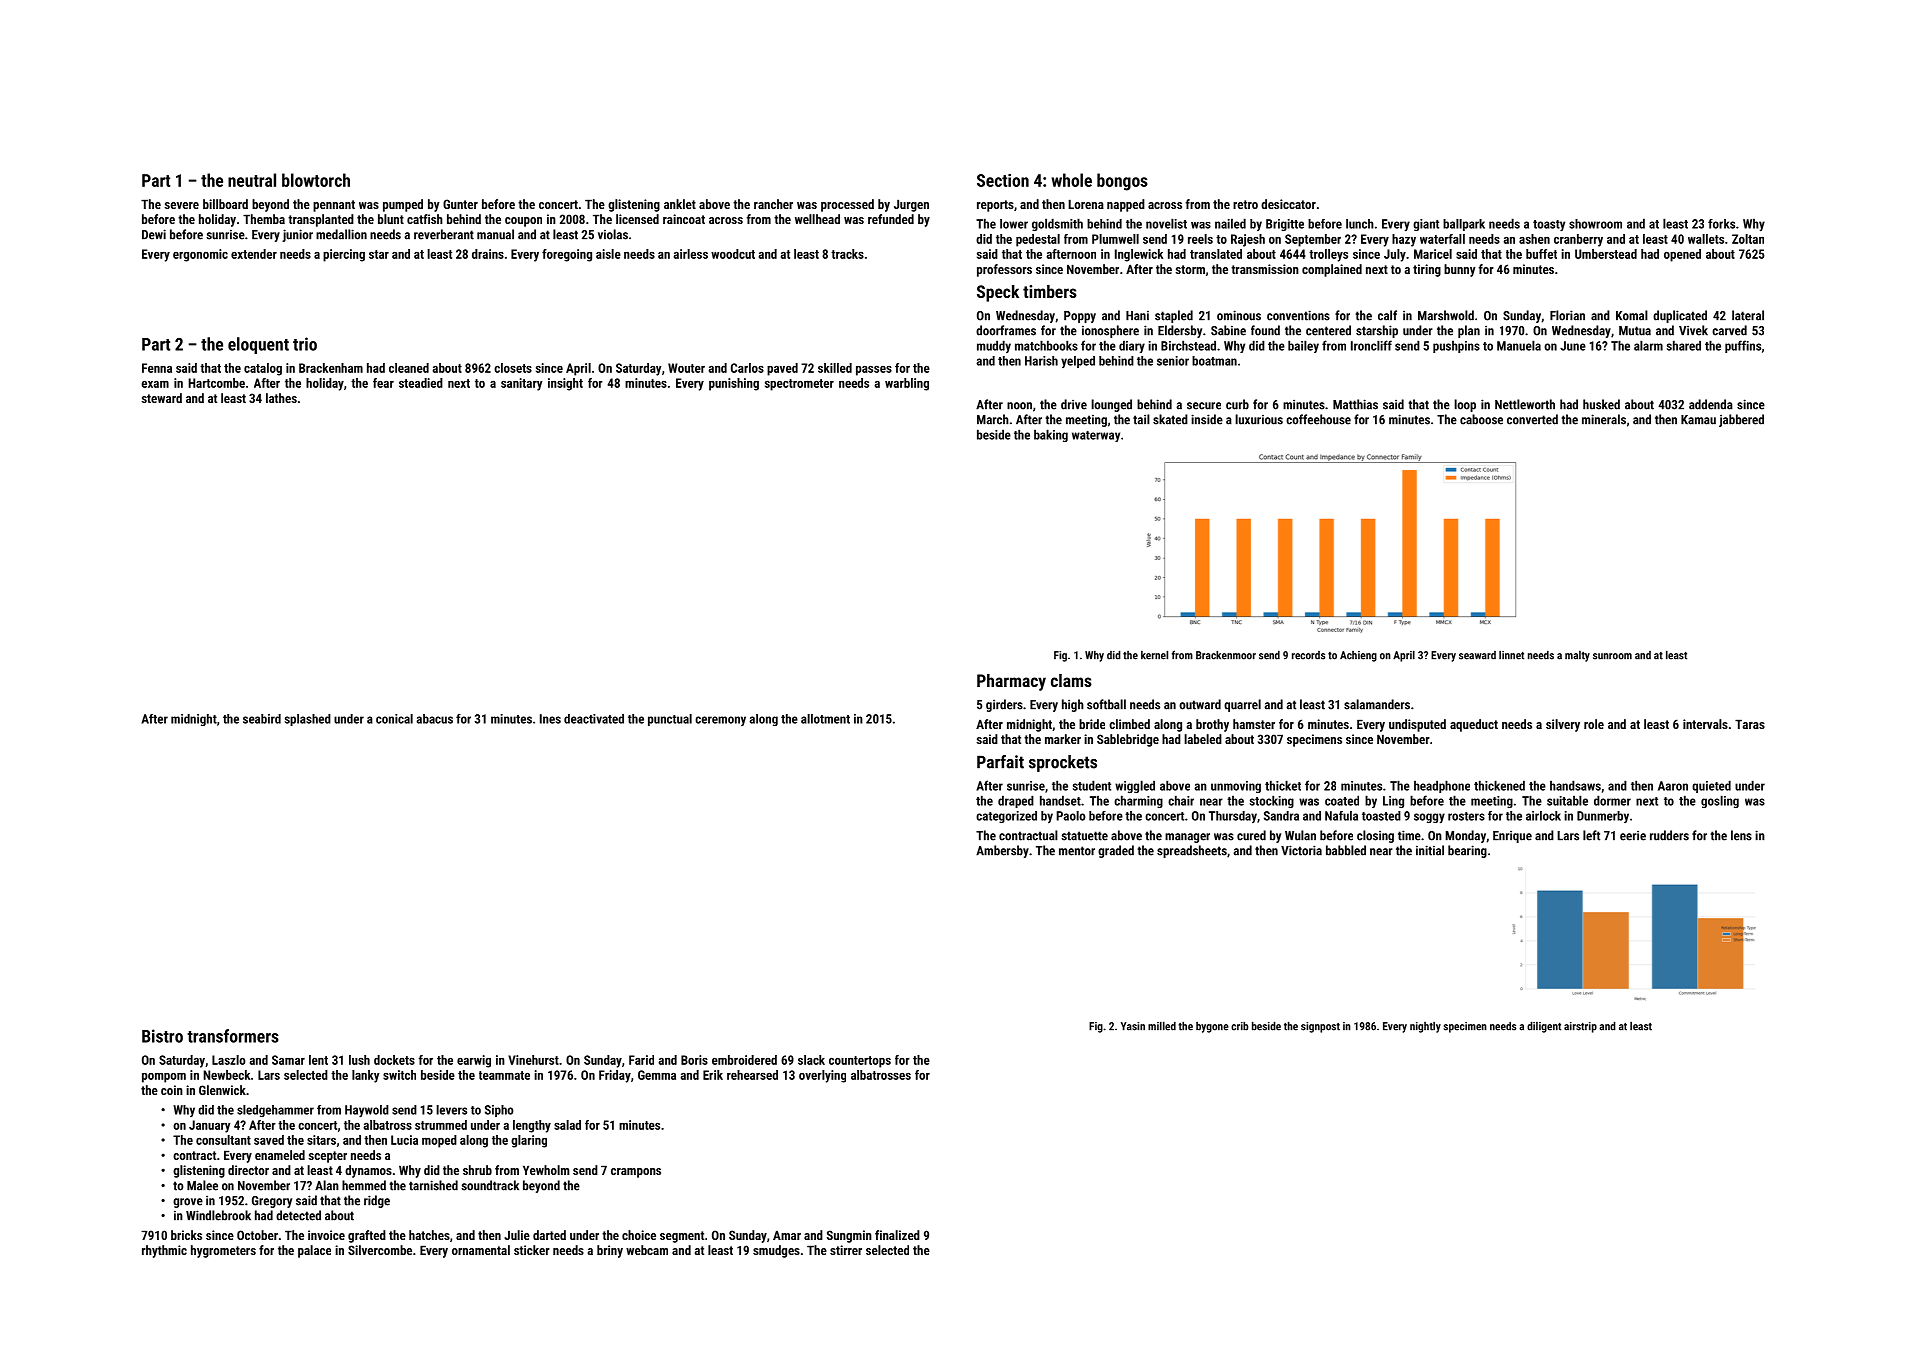  Describe the element at coordinates (1612, 656) in the page. I see `sunroom` at that location.
